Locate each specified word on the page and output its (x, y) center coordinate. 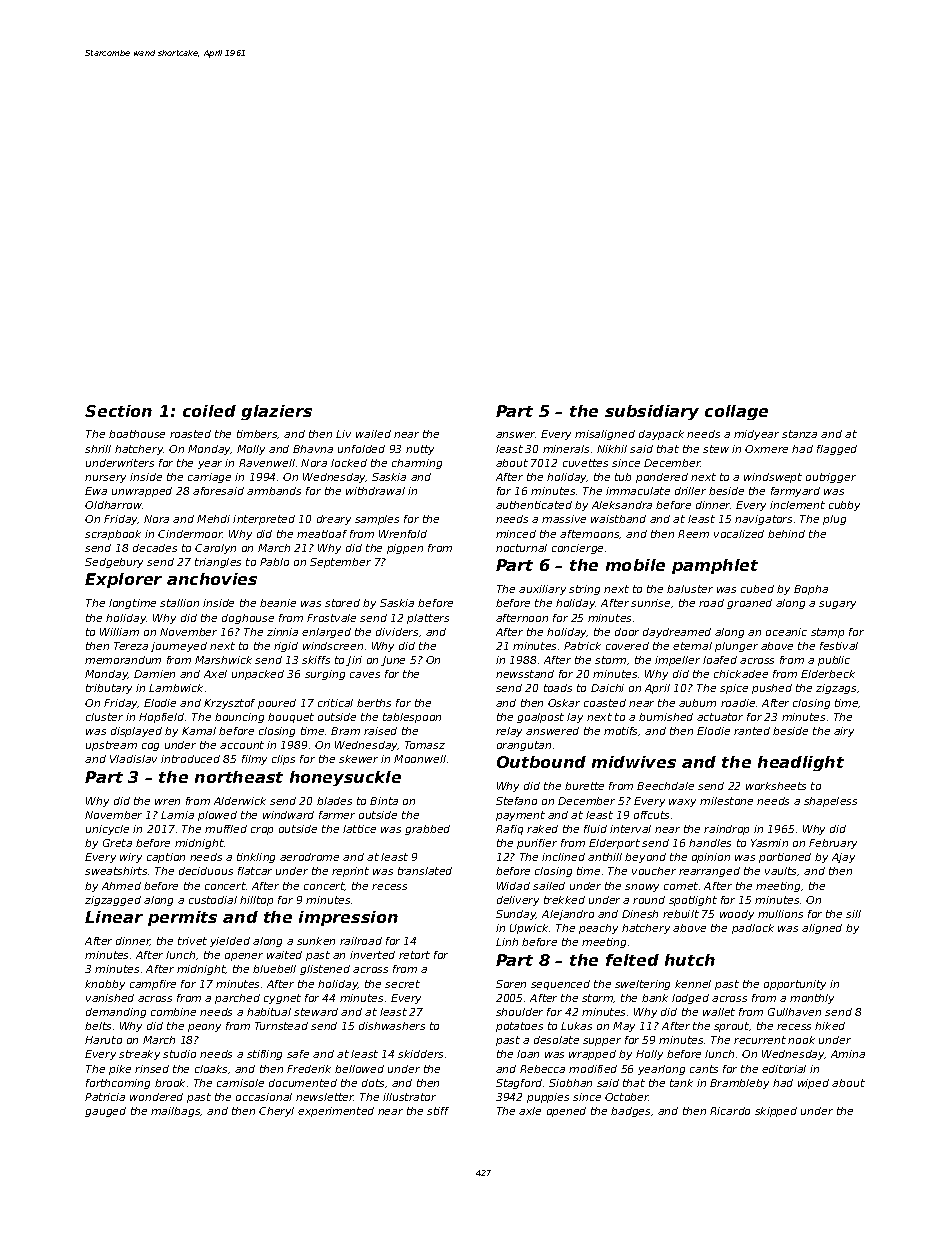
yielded (230, 942)
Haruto (103, 1040)
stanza (799, 434)
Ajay (843, 858)
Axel (215, 674)
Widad (513, 886)
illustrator (409, 1097)
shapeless (830, 802)
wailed (373, 434)
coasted (605, 703)
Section (118, 411)
